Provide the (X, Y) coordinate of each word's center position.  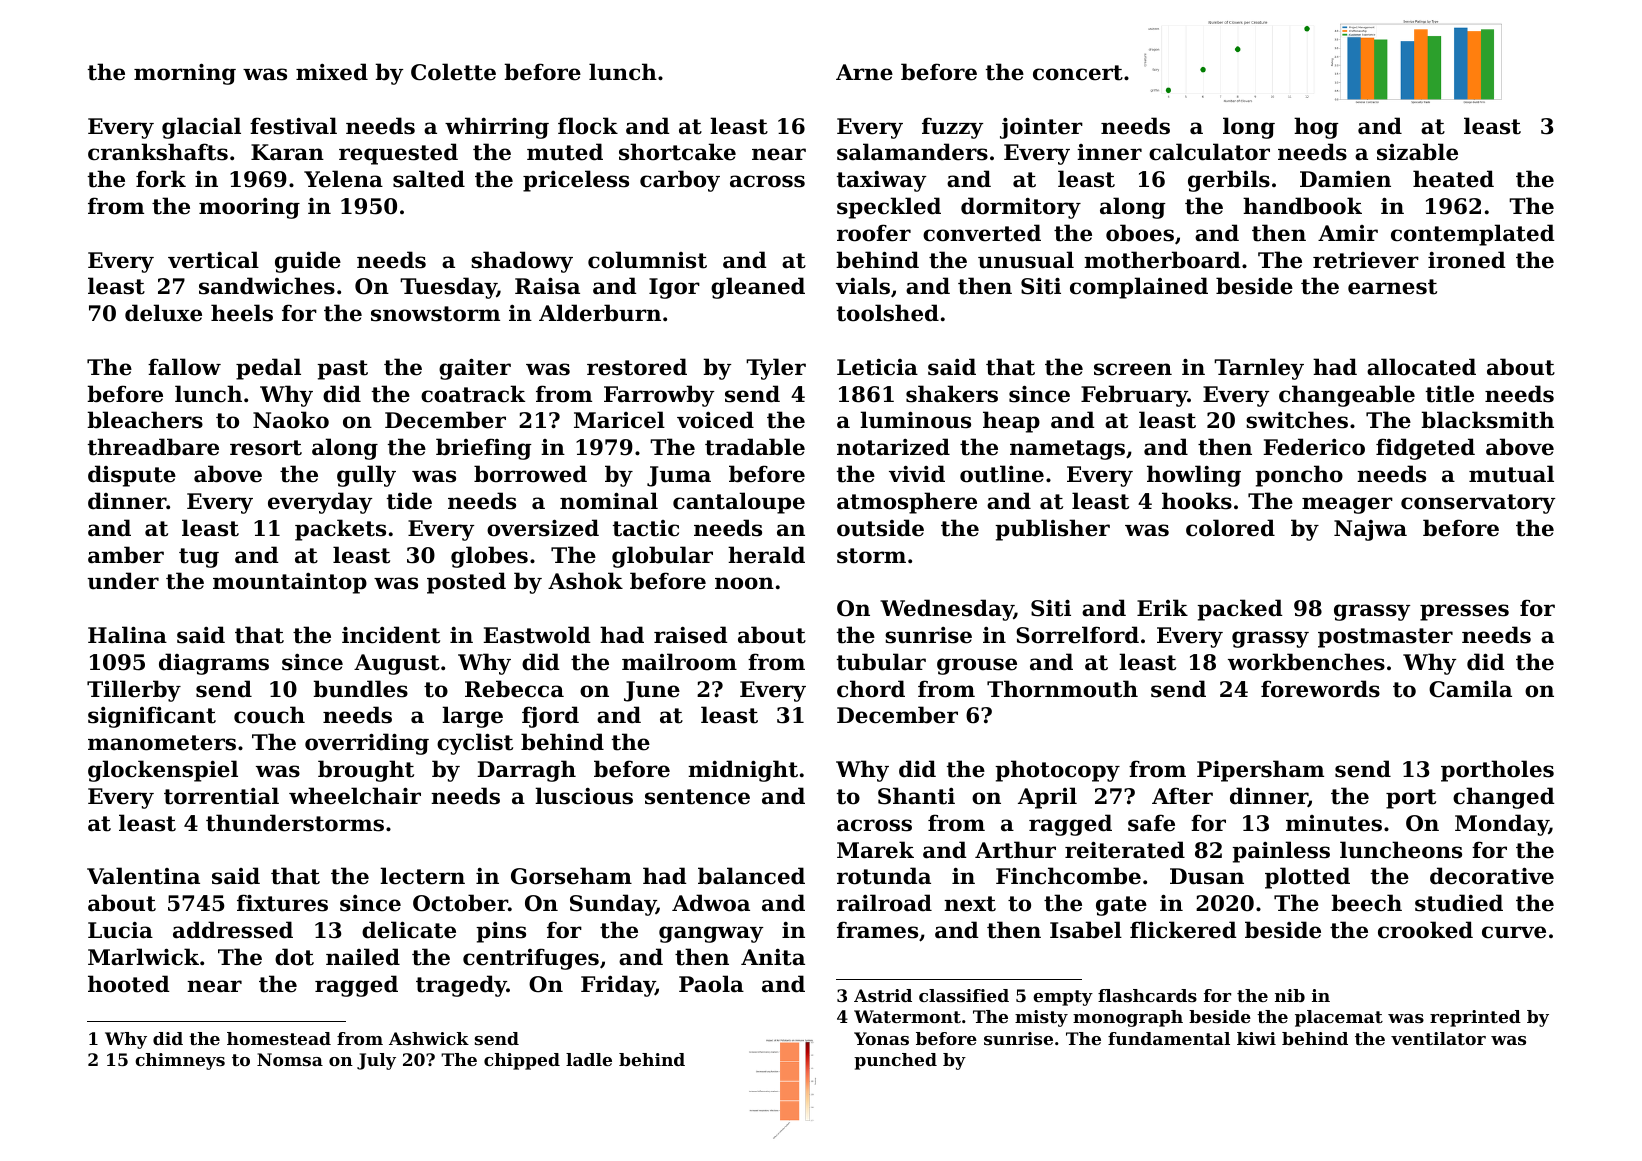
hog (1316, 128)
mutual (1511, 474)
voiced (715, 420)
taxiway (881, 181)
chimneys (180, 1061)
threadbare (153, 447)
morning (185, 74)
